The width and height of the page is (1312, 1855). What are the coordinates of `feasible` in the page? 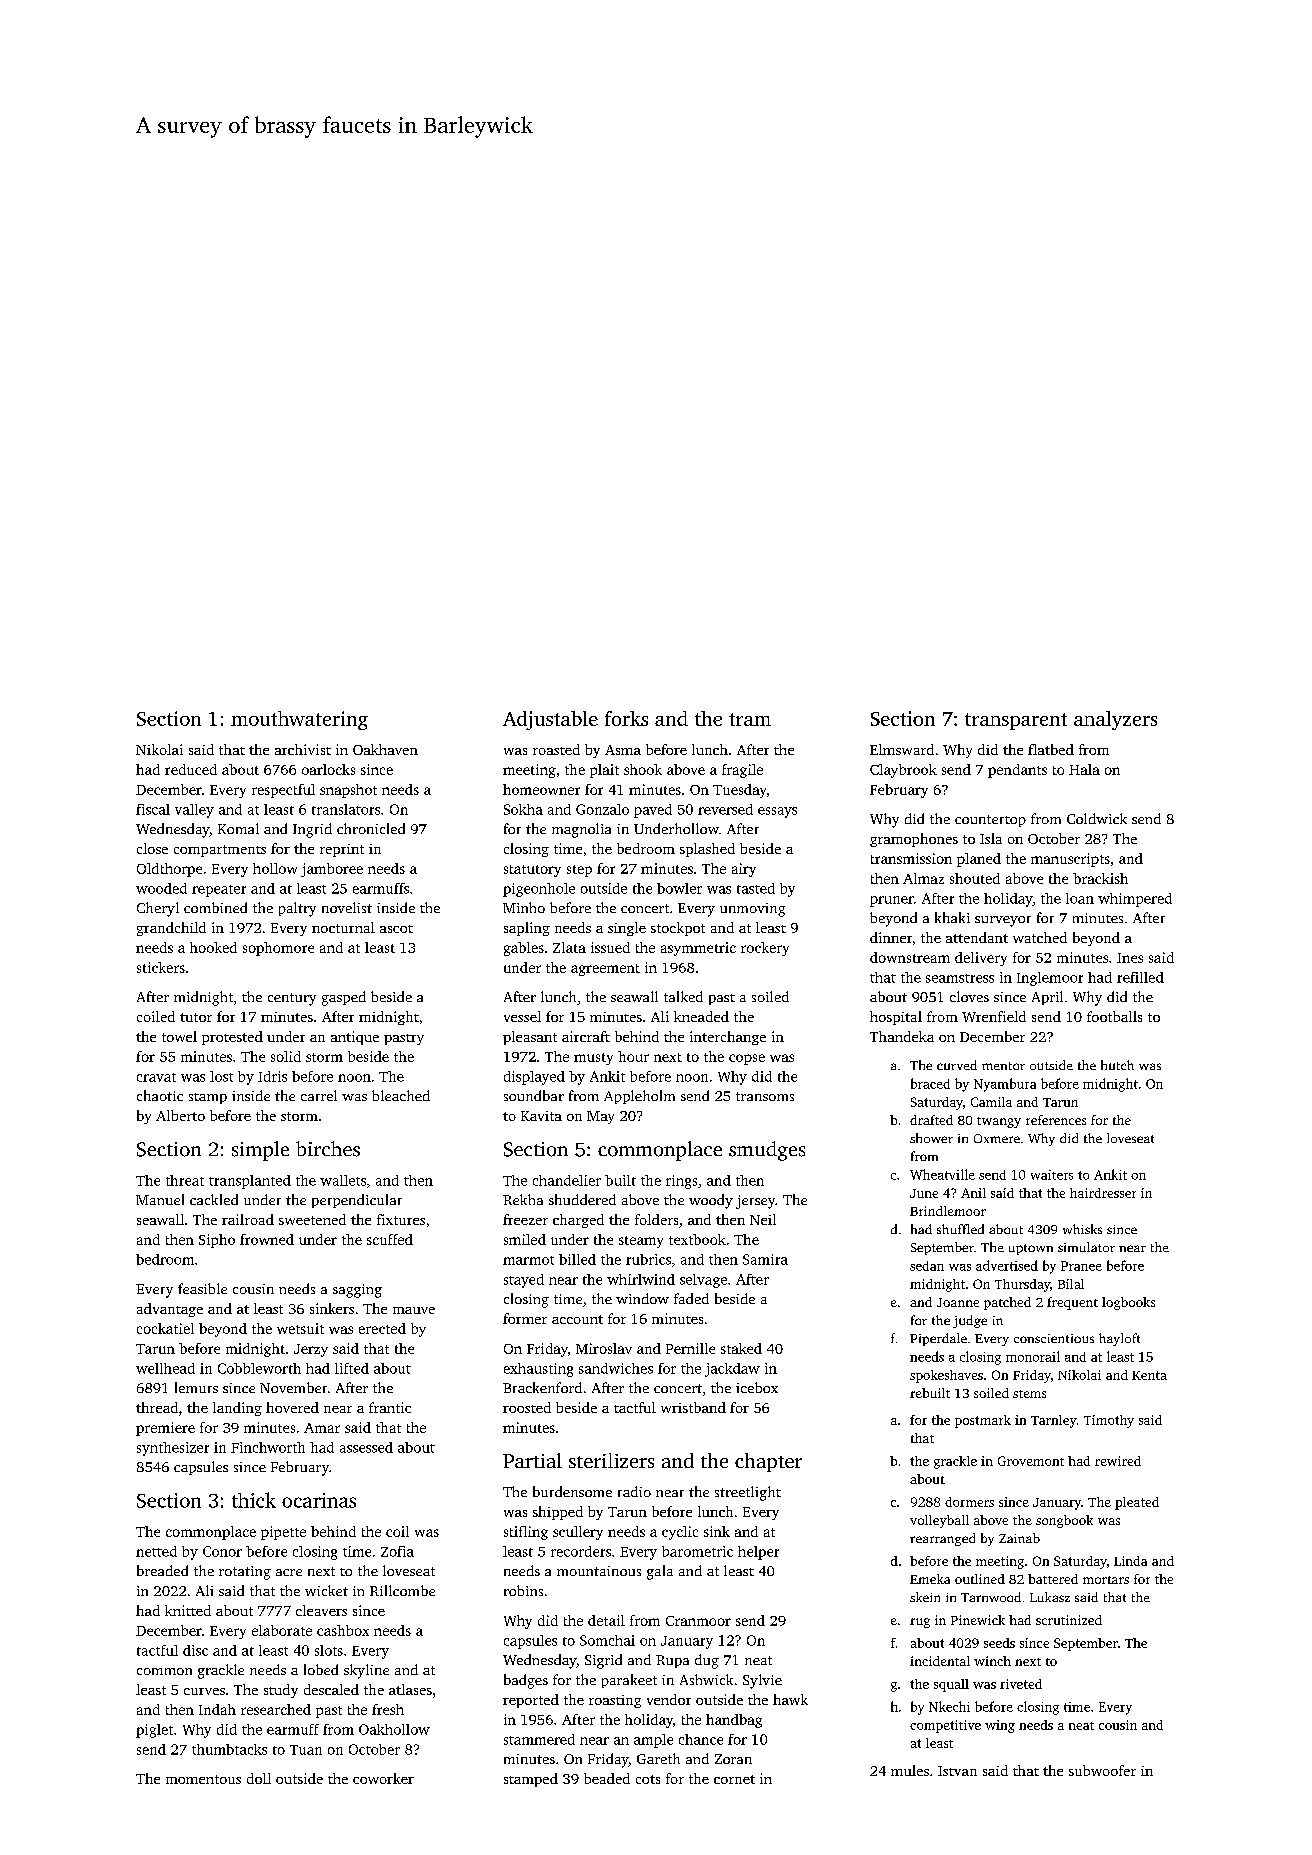 It's located at (202, 1288).
